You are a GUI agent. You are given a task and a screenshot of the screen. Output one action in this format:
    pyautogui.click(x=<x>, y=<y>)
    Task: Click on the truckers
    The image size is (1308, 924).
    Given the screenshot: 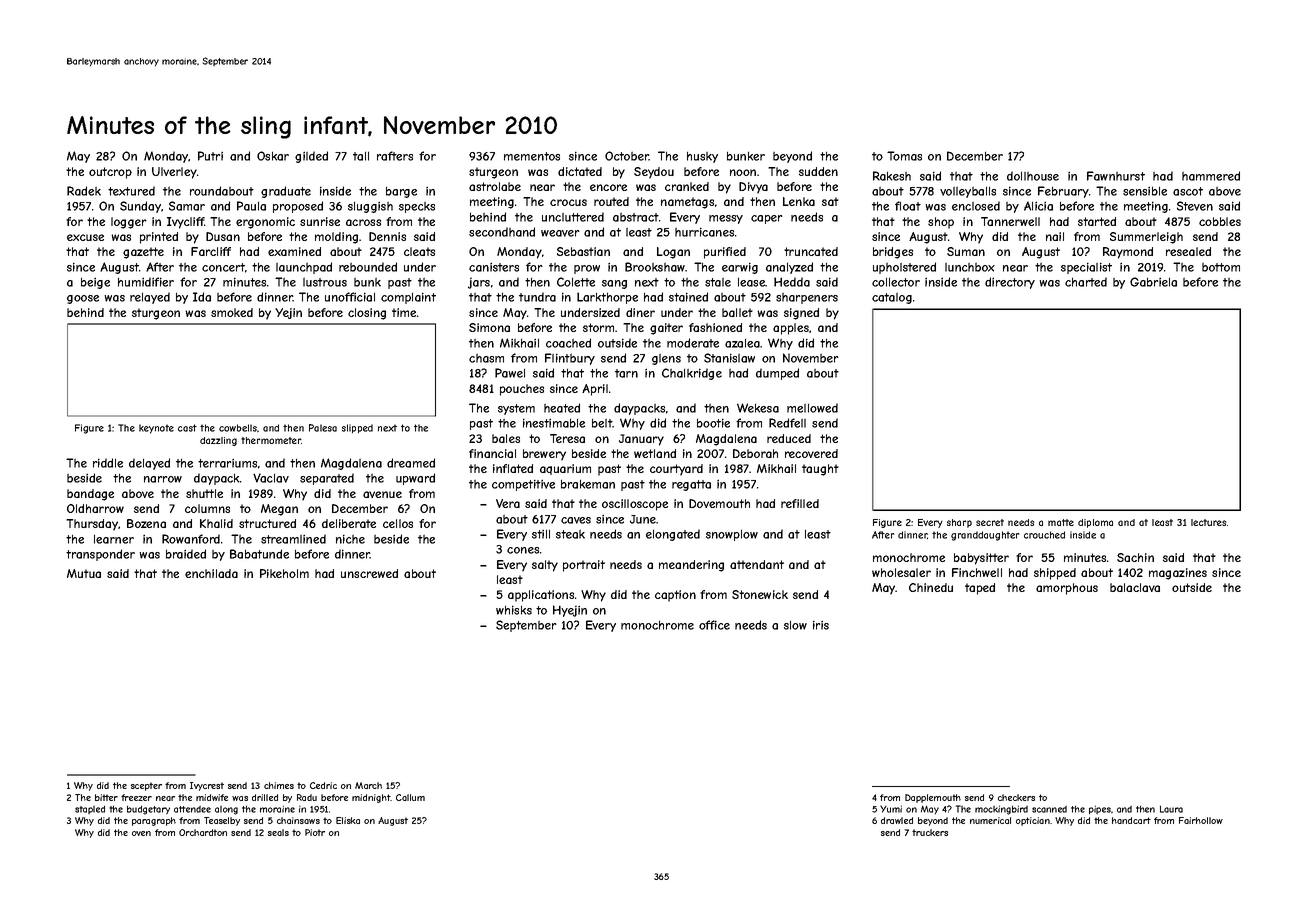 What is the action you would take?
    pyautogui.click(x=930, y=832)
